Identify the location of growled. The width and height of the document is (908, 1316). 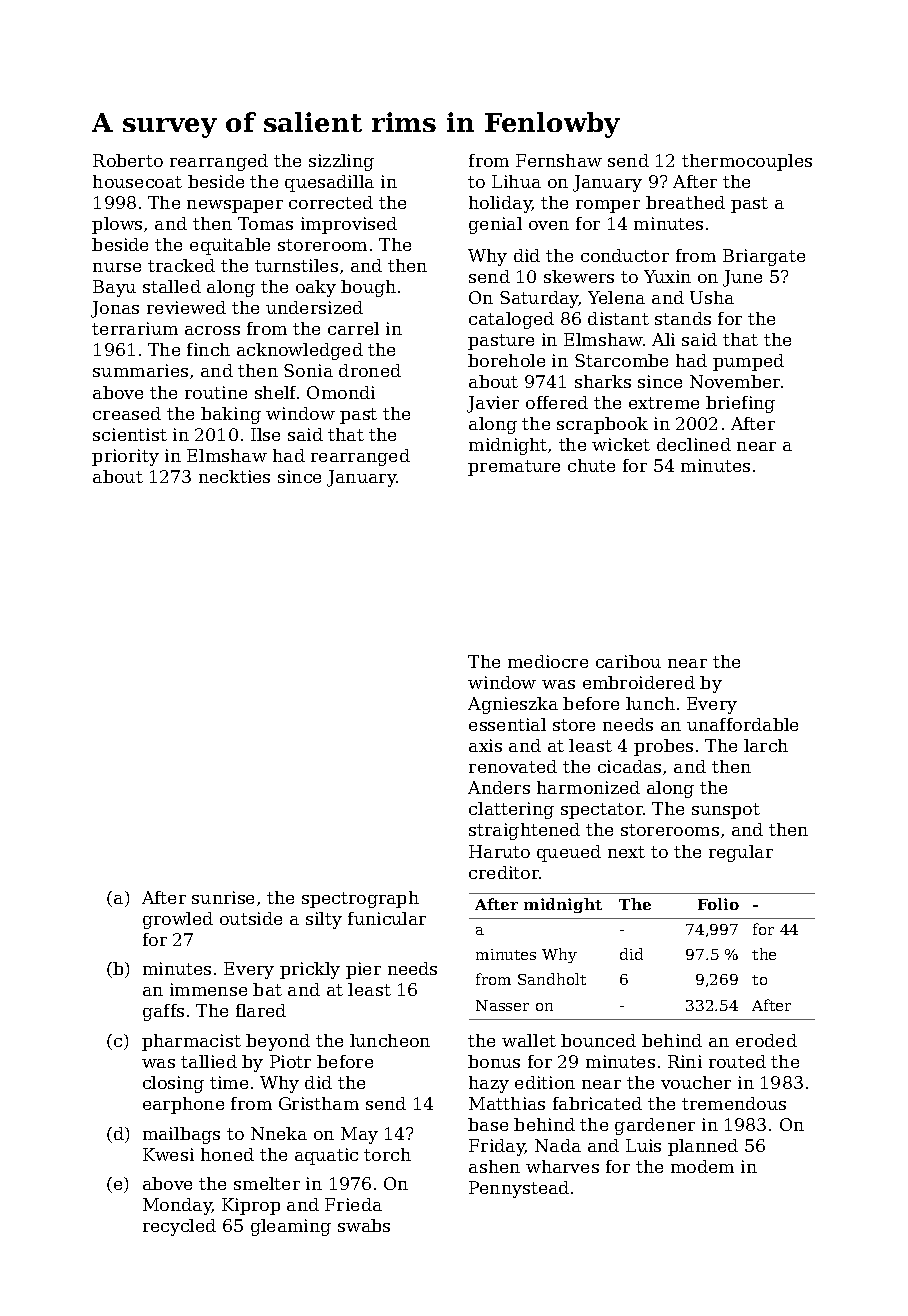
(178, 920).
